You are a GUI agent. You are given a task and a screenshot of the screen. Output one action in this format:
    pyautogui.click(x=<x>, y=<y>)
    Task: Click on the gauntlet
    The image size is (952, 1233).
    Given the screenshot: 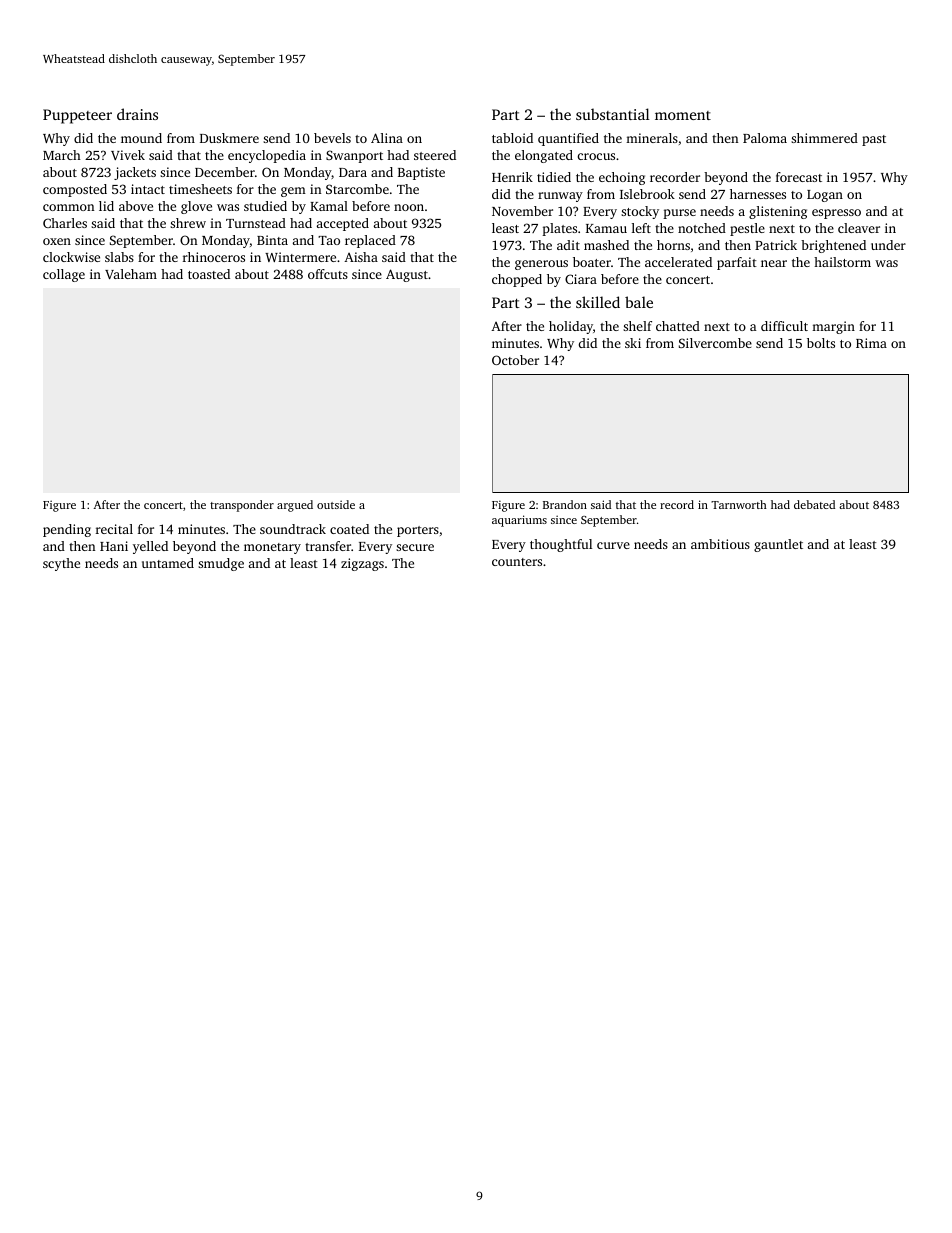 What is the action you would take?
    pyautogui.click(x=778, y=545)
